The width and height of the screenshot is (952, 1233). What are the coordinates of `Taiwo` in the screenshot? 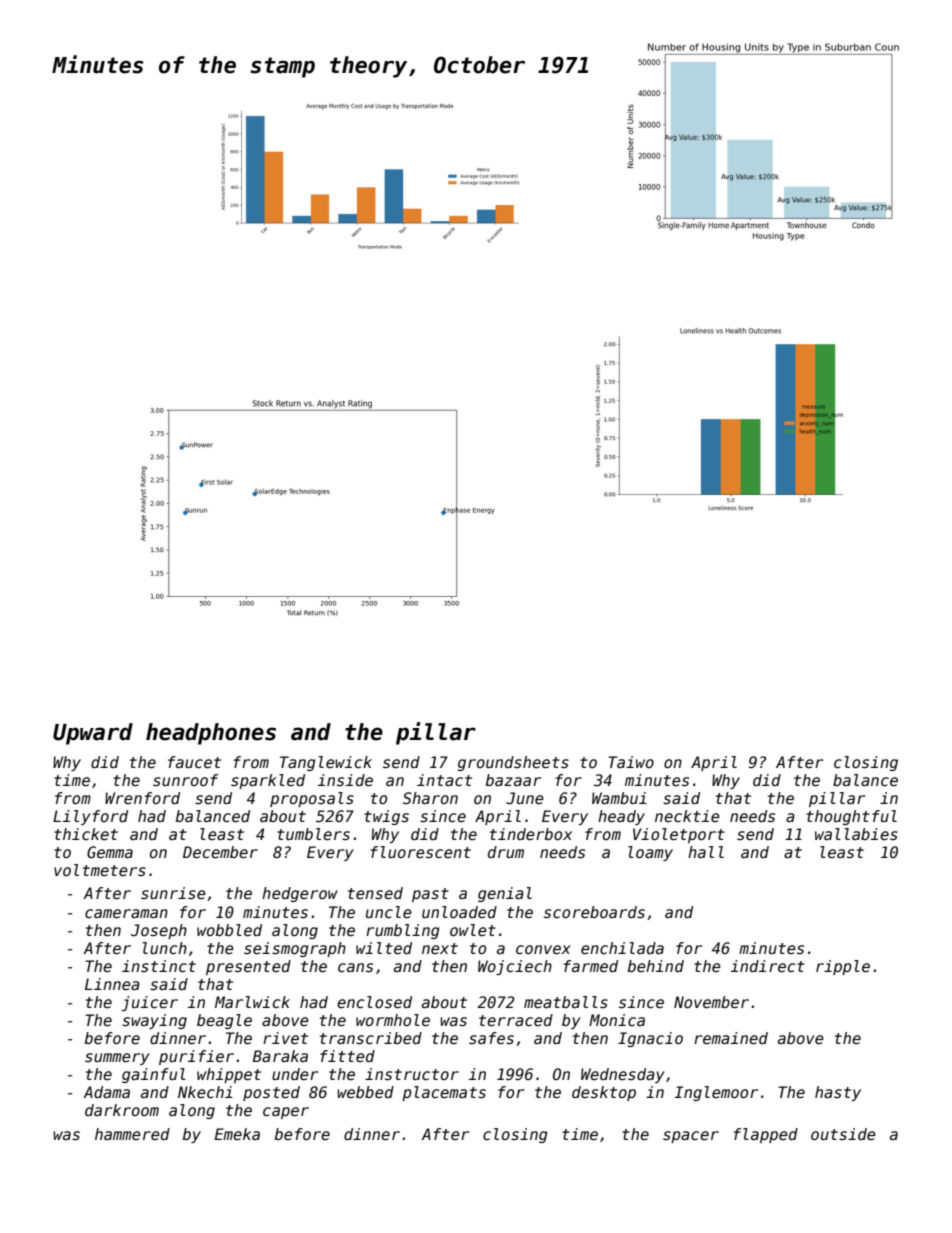 It's located at (631, 762).
